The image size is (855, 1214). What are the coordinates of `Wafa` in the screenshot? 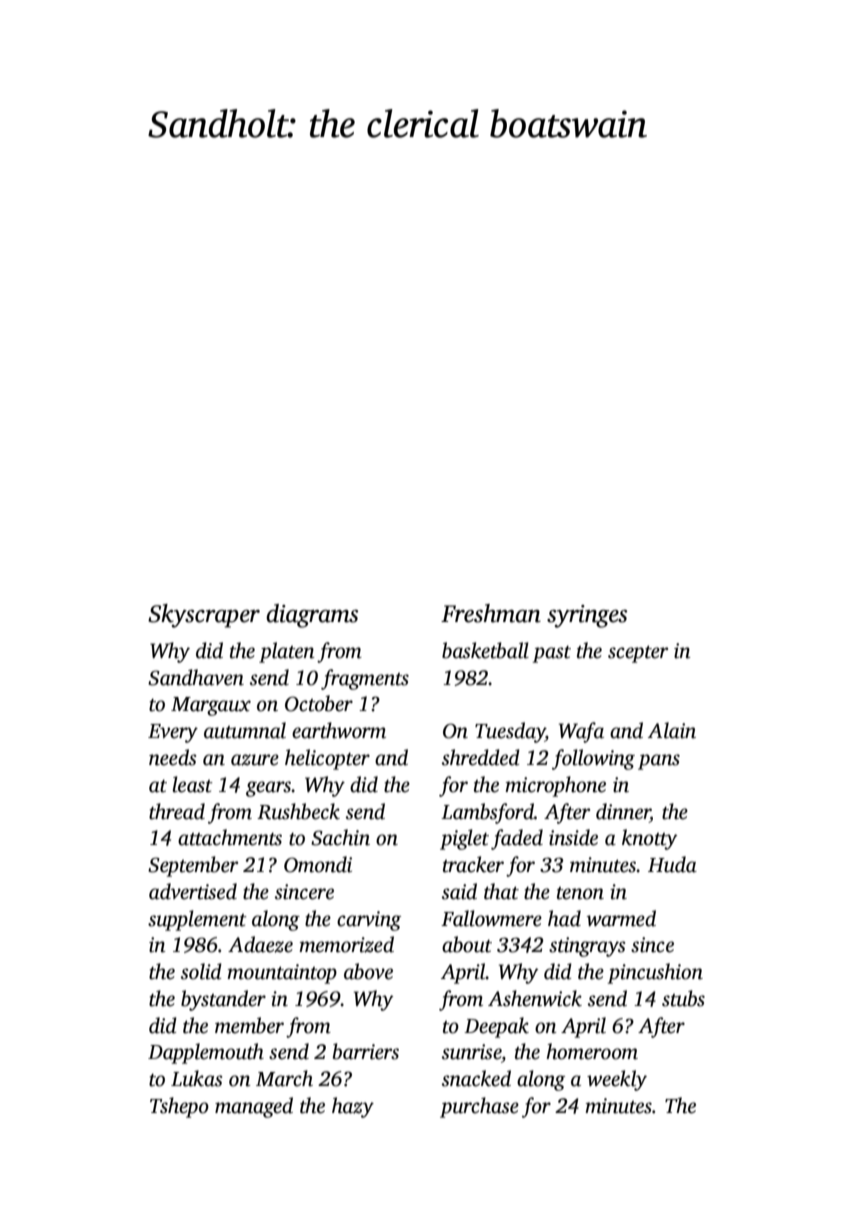 It's located at (581, 732).
